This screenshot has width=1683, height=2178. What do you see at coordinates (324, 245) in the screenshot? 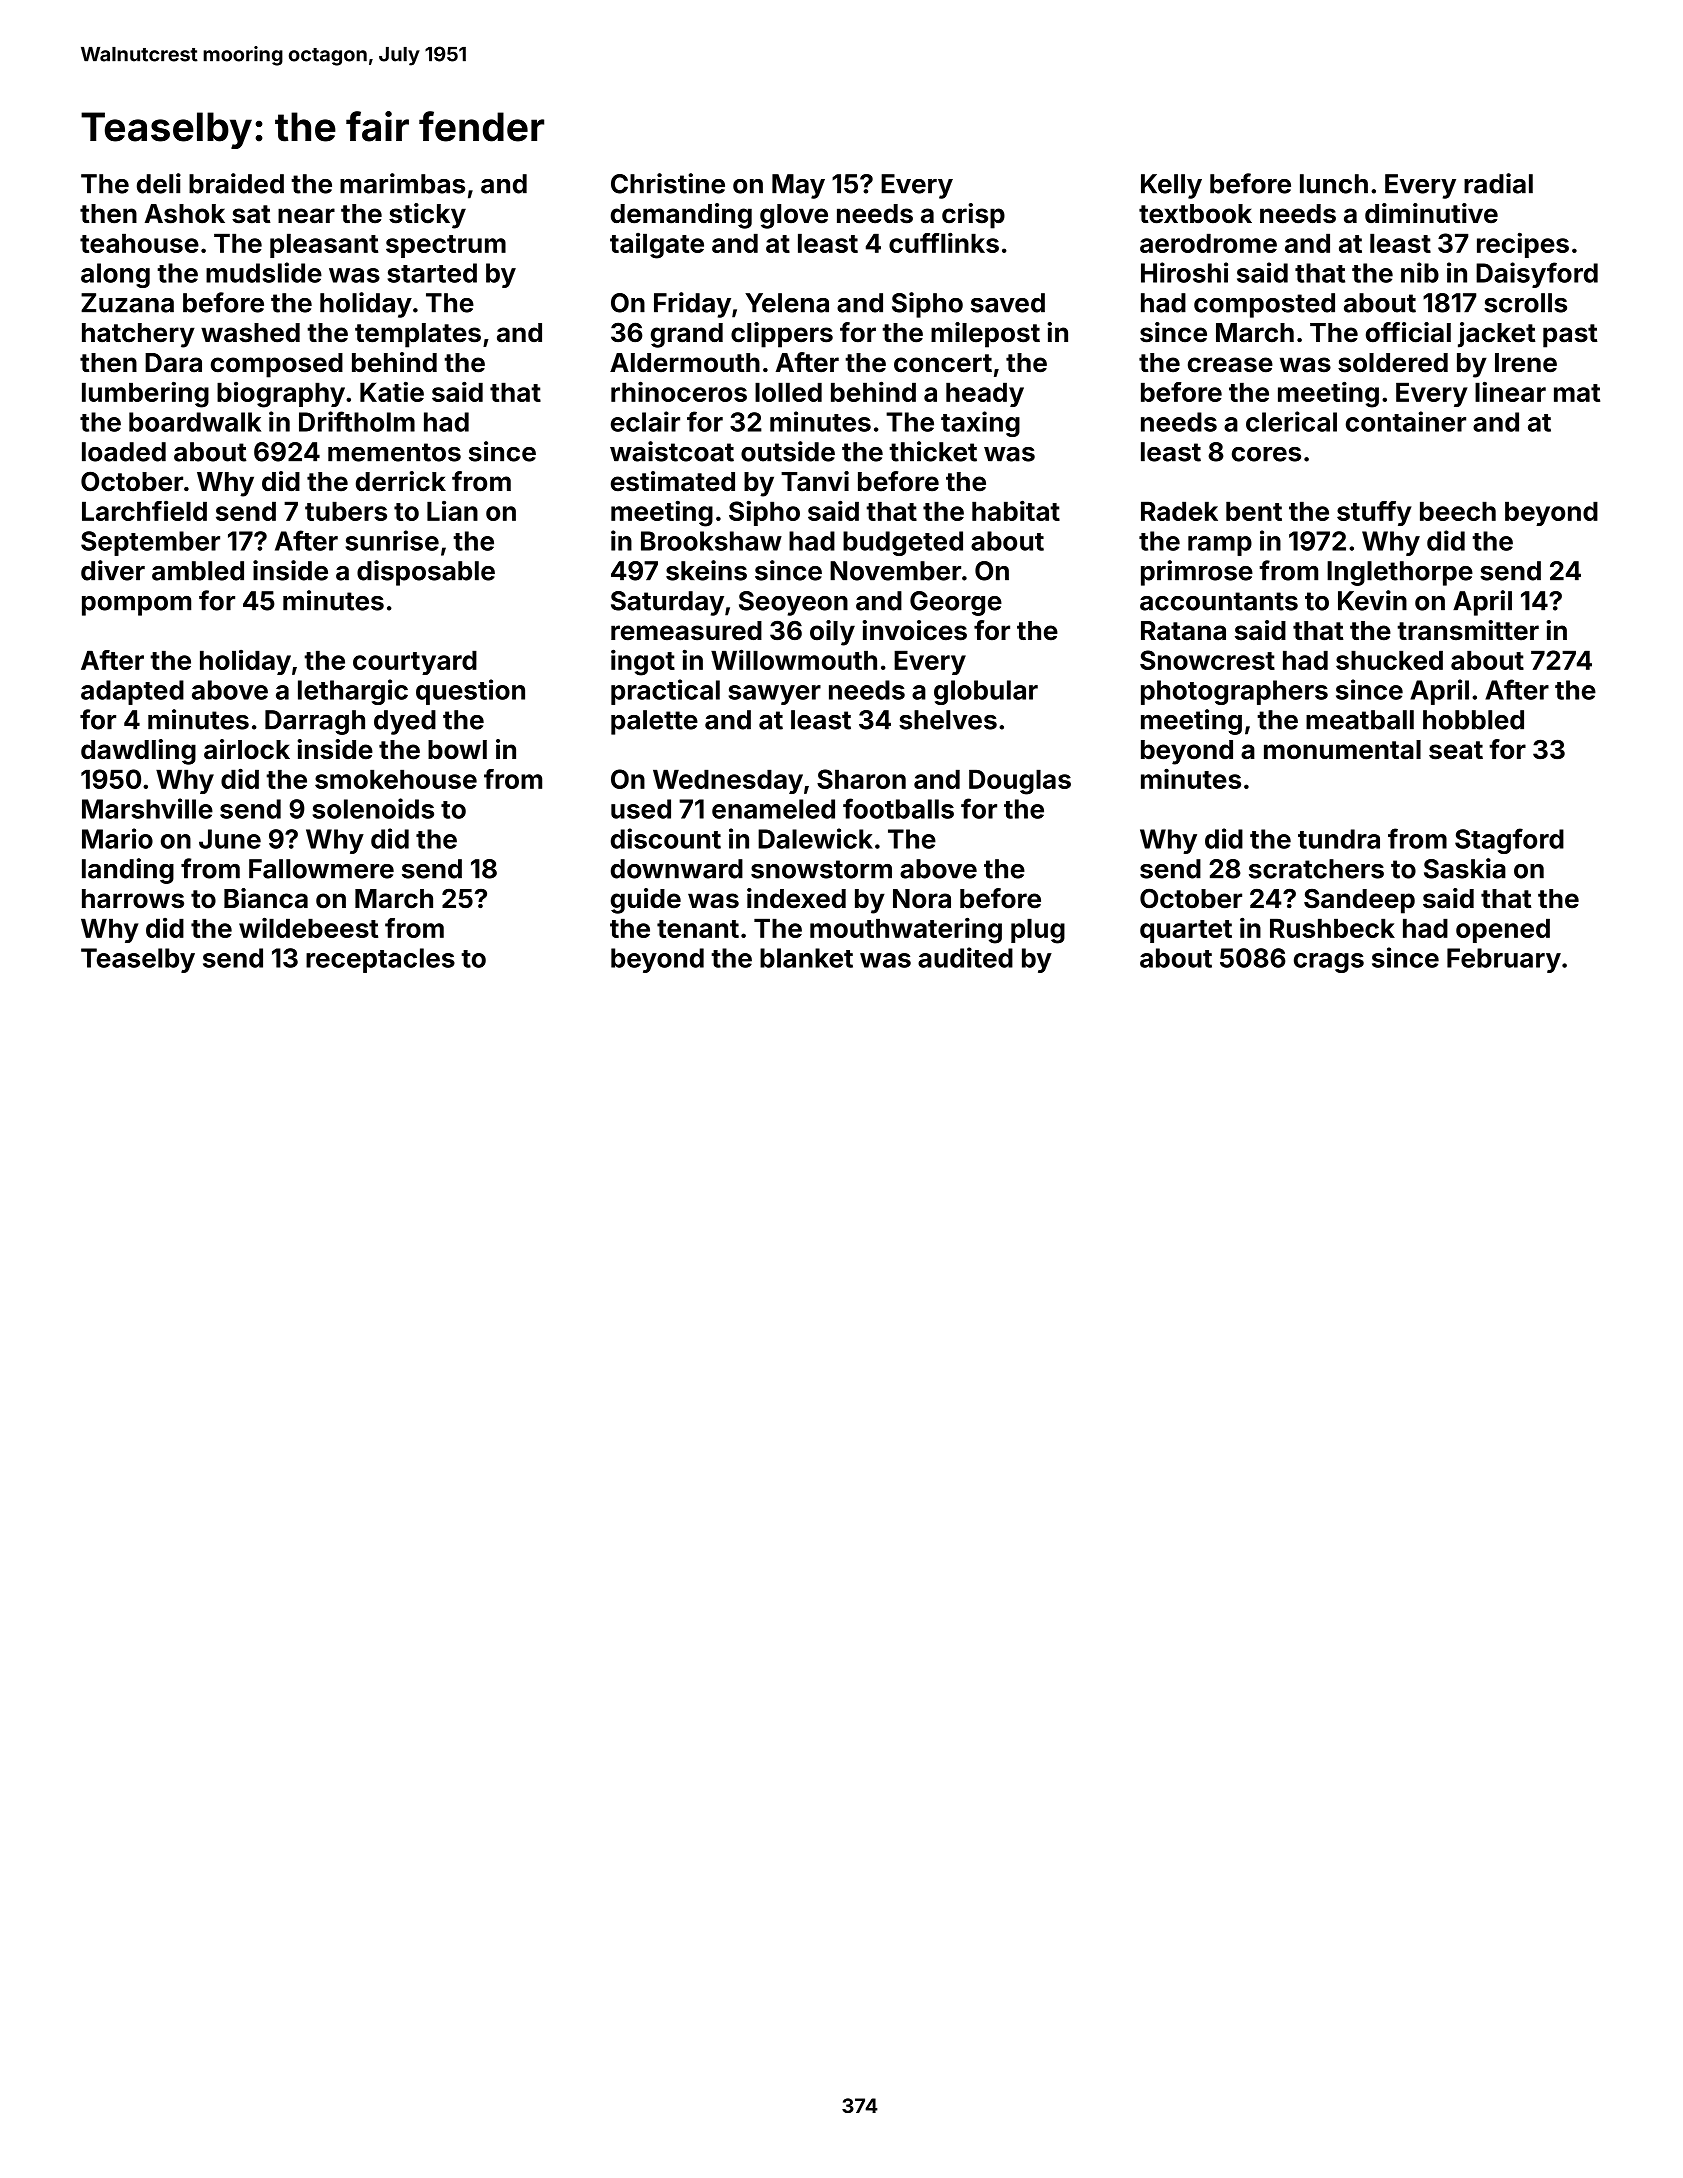
I see `pleasant` at bounding box center [324, 245].
